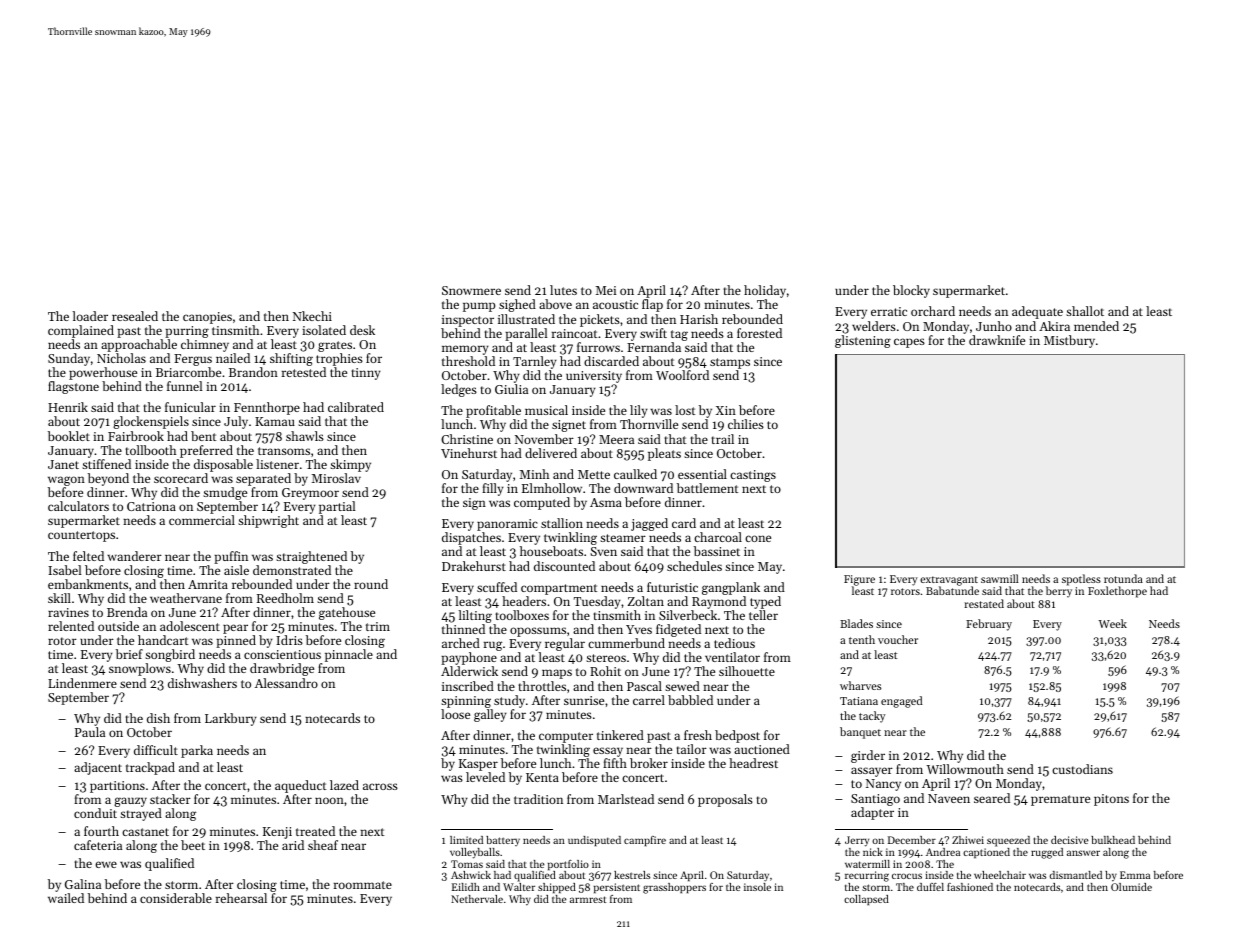 The image size is (1233, 952). What do you see at coordinates (866, 900) in the screenshot?
I see `collapsed` at bounding box center [866, 900].
